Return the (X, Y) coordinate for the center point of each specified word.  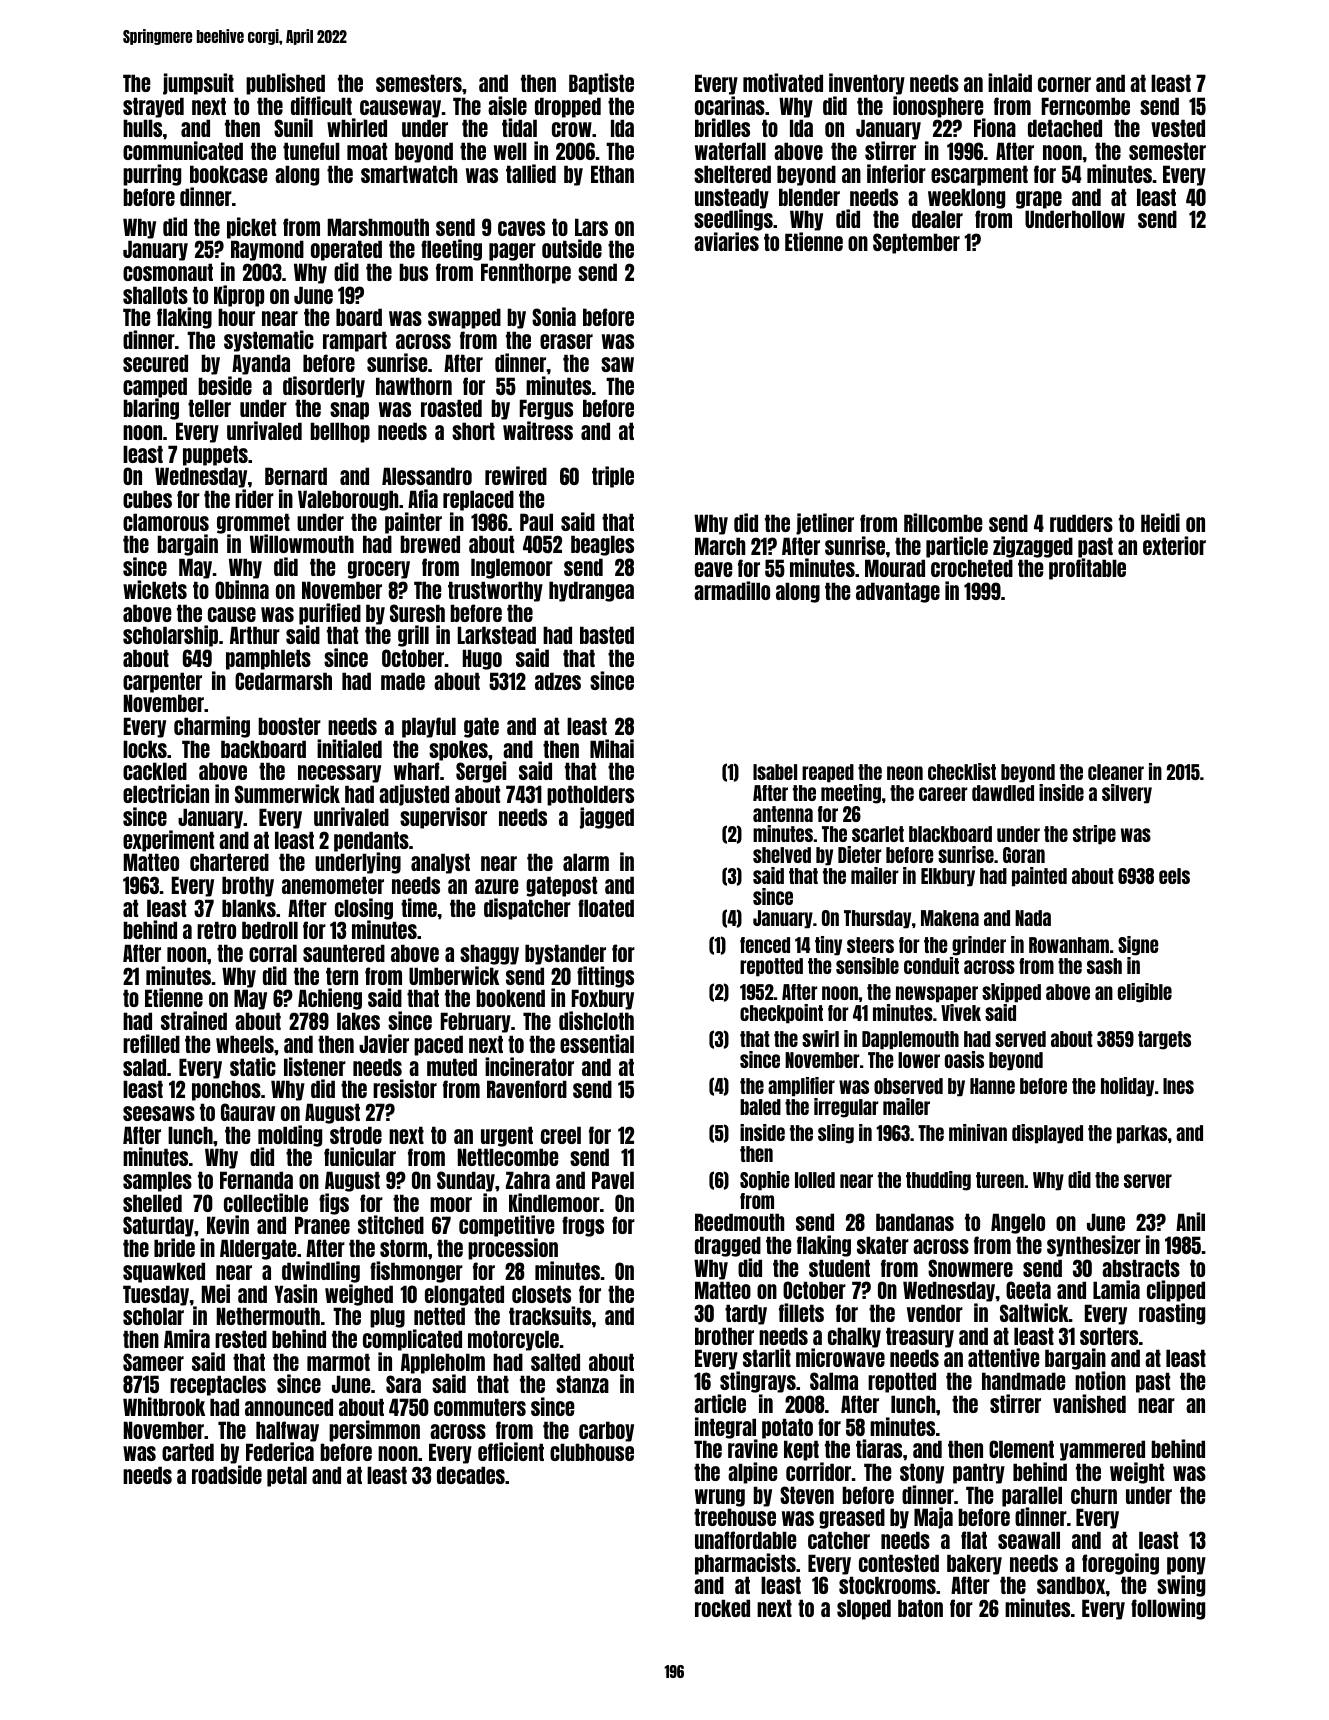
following (1168, 1609)
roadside (227, 1474)
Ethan (612, 174)
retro (216, 930)
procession (513, 1249)
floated (606, 908)
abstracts (1141, 1268)
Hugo (482, 659)
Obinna (242, 589)
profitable (1087, 569)
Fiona (995, 127)
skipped (1011, 993)
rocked (722, 1608)
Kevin (228, 1224)
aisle (507, 105)
